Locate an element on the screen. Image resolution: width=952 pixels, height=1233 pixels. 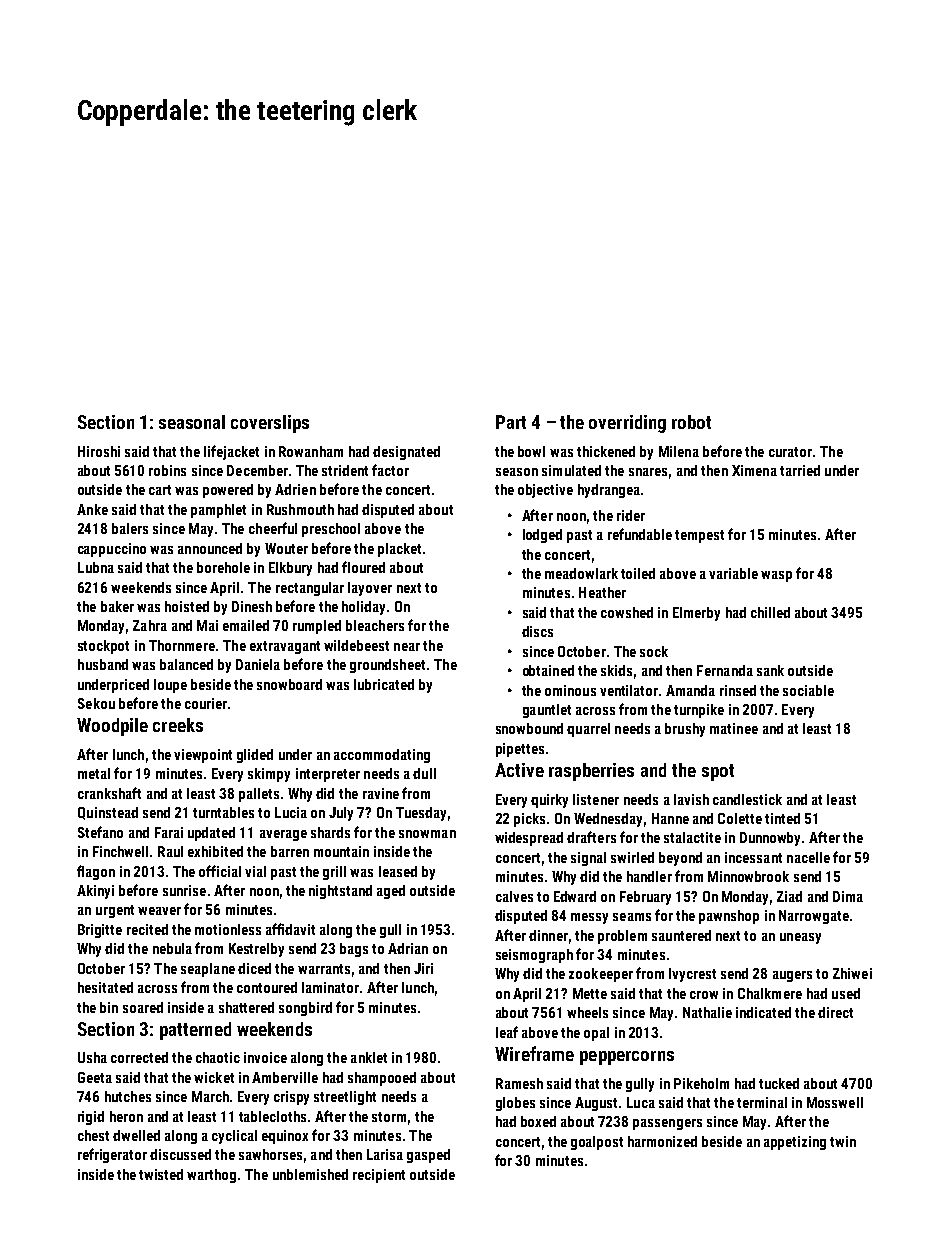
obtained is located at coordinates (548, 670).
